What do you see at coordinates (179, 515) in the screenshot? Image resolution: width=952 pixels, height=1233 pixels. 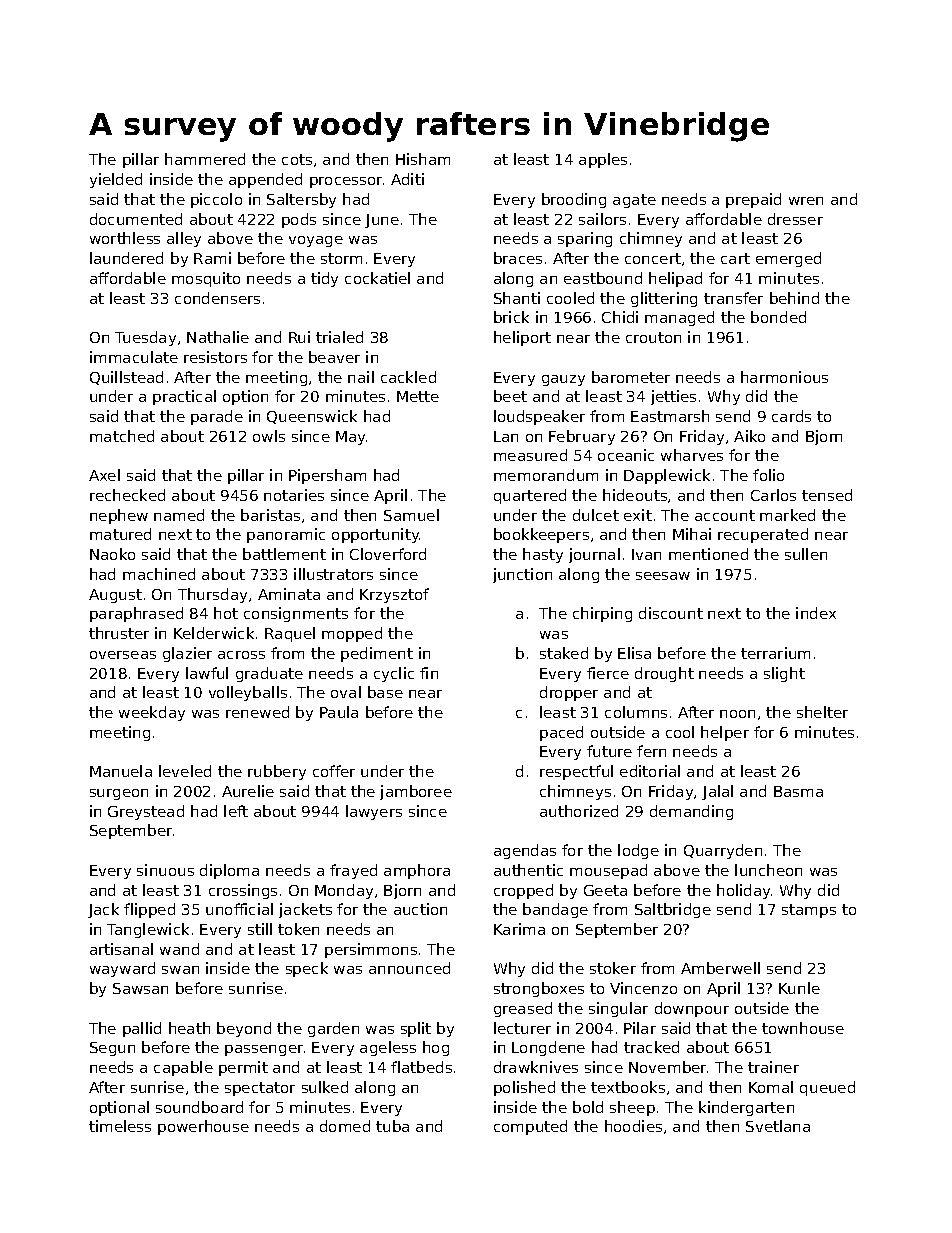 I see `named` at bounding box center [179, 515].
